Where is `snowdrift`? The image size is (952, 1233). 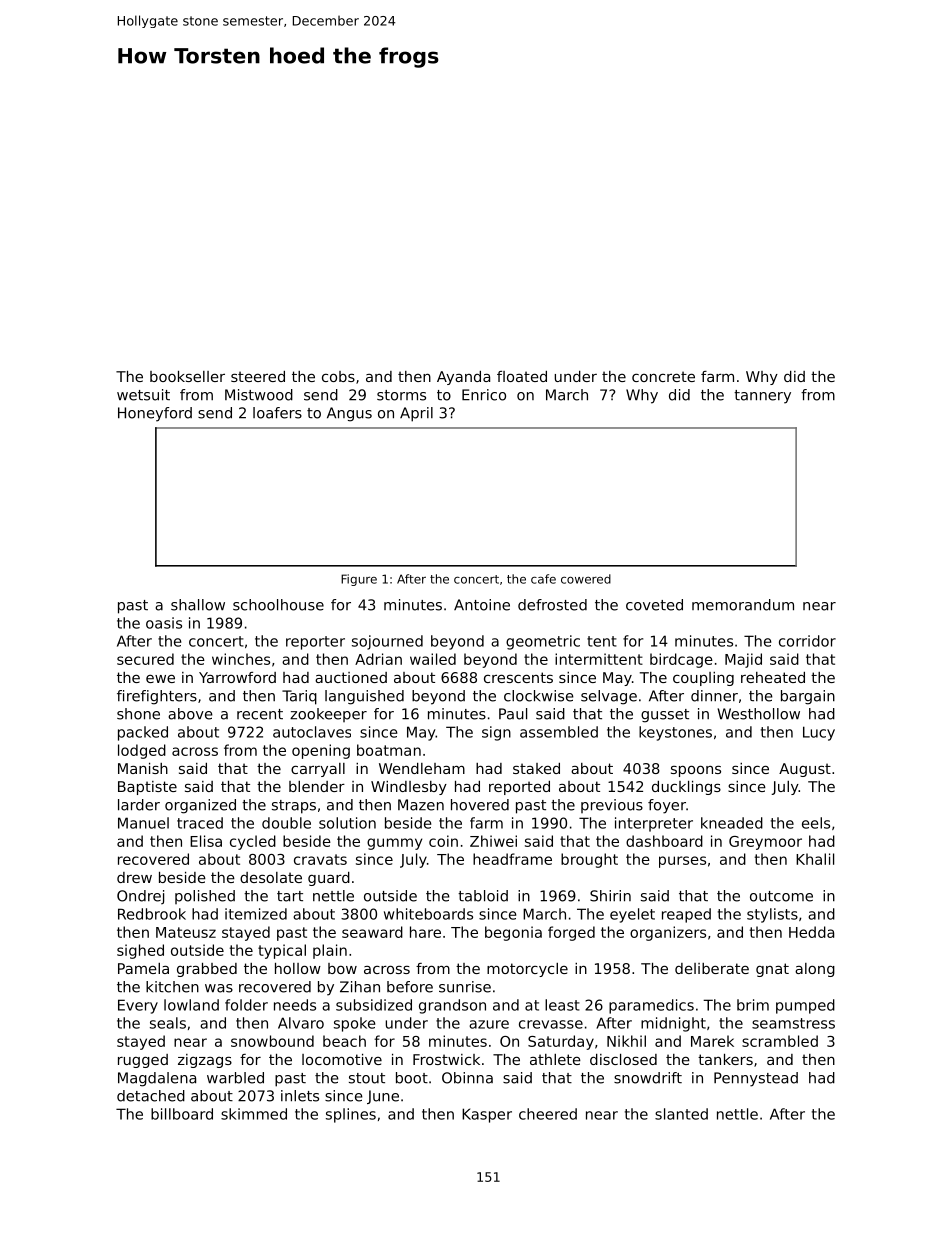 snowdrift is located at coordinates (648, 1078).
